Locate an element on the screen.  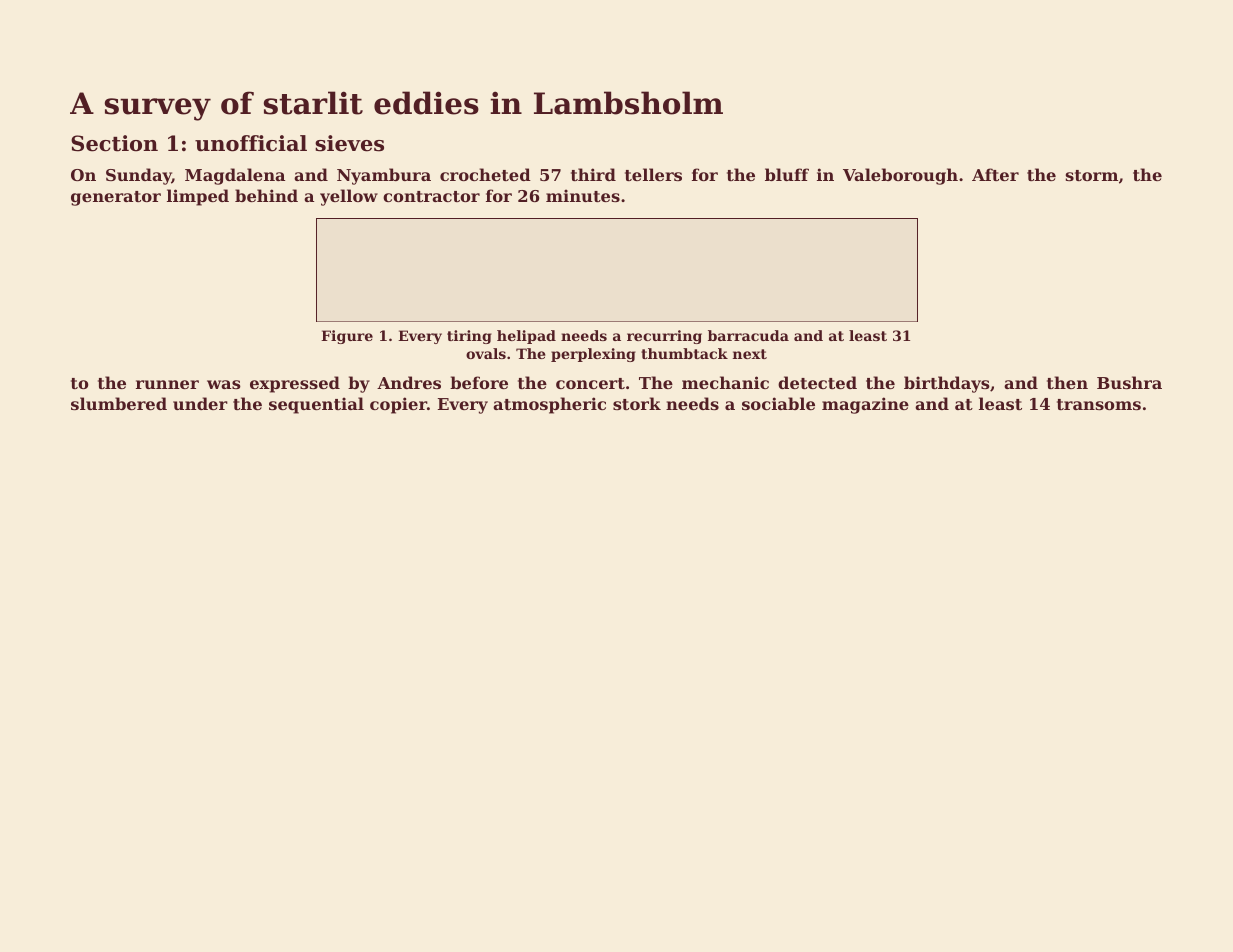
recurring is located at coordinates (664, 337).
